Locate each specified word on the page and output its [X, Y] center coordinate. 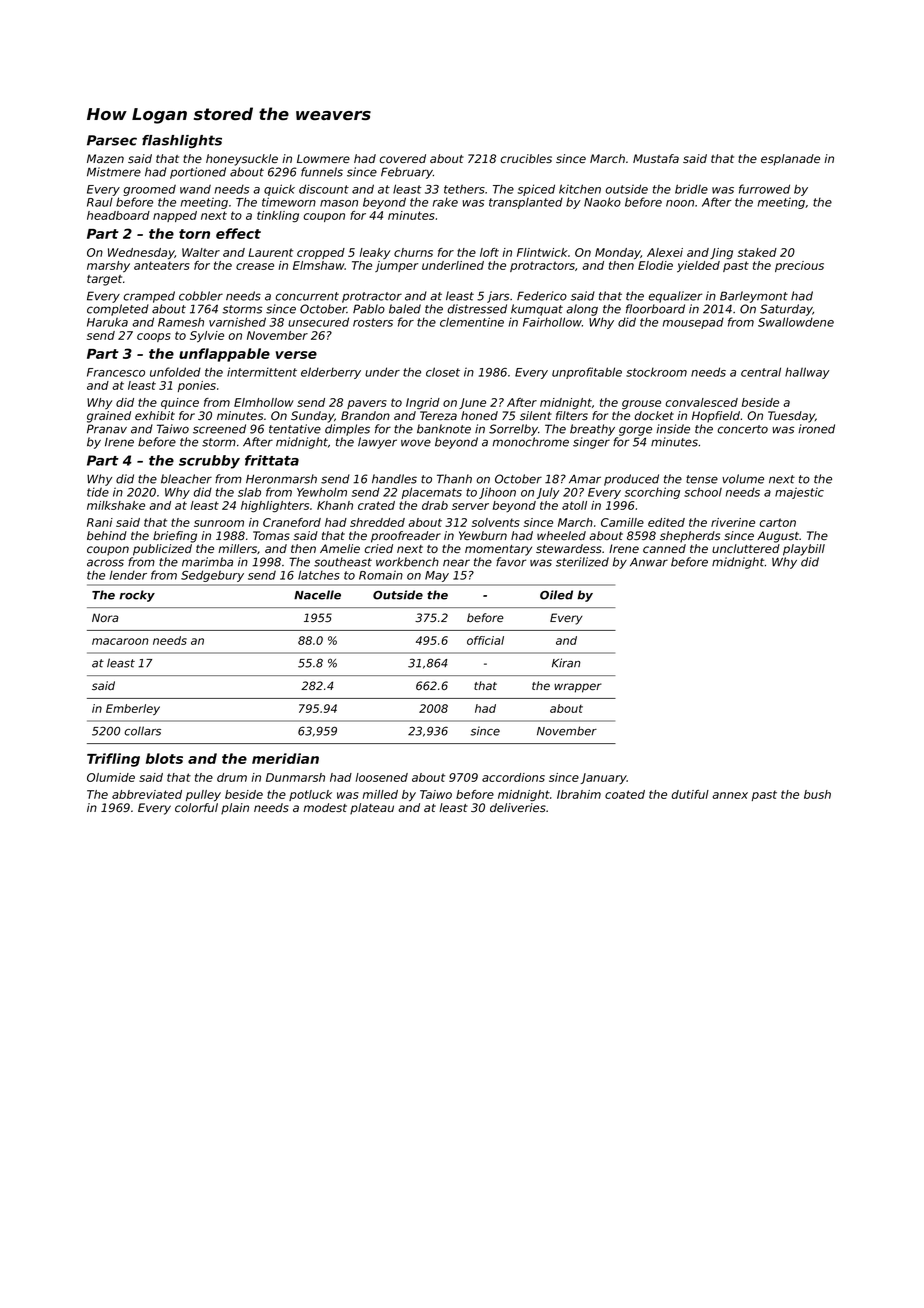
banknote [444, 429]
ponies [197, 386]
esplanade [790, 160]
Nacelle [317, 595]
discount [324, 189]
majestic [799, 493]
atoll [574, 505]
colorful [196, 807]
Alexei [665, 252]
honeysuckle [242, 160]
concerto [742, 429]
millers [237, 548]
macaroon [120, 641]
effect [238, 233]
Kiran [566, 663]
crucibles [526, 158]
